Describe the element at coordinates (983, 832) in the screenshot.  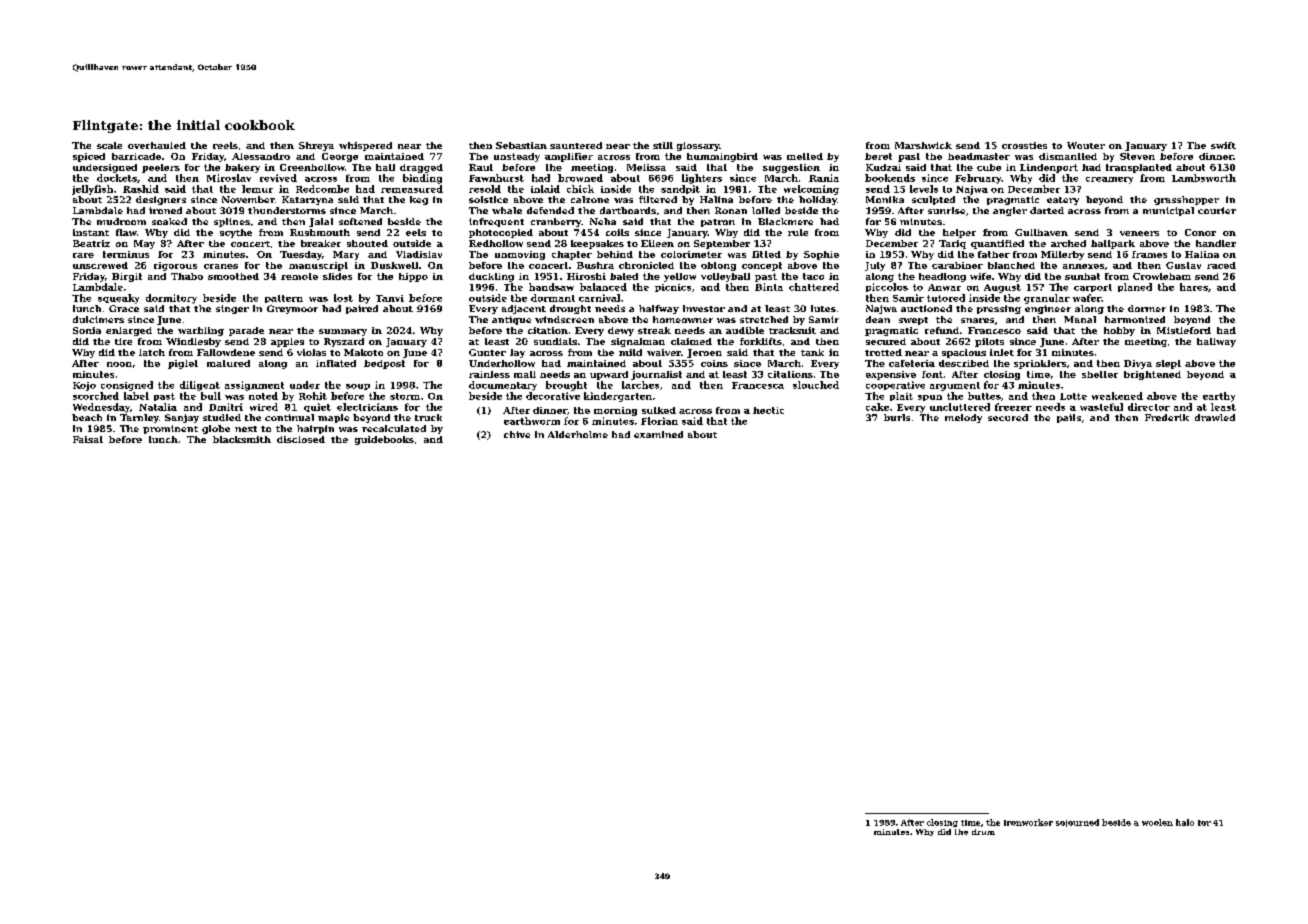
I see `drum` at that location.
